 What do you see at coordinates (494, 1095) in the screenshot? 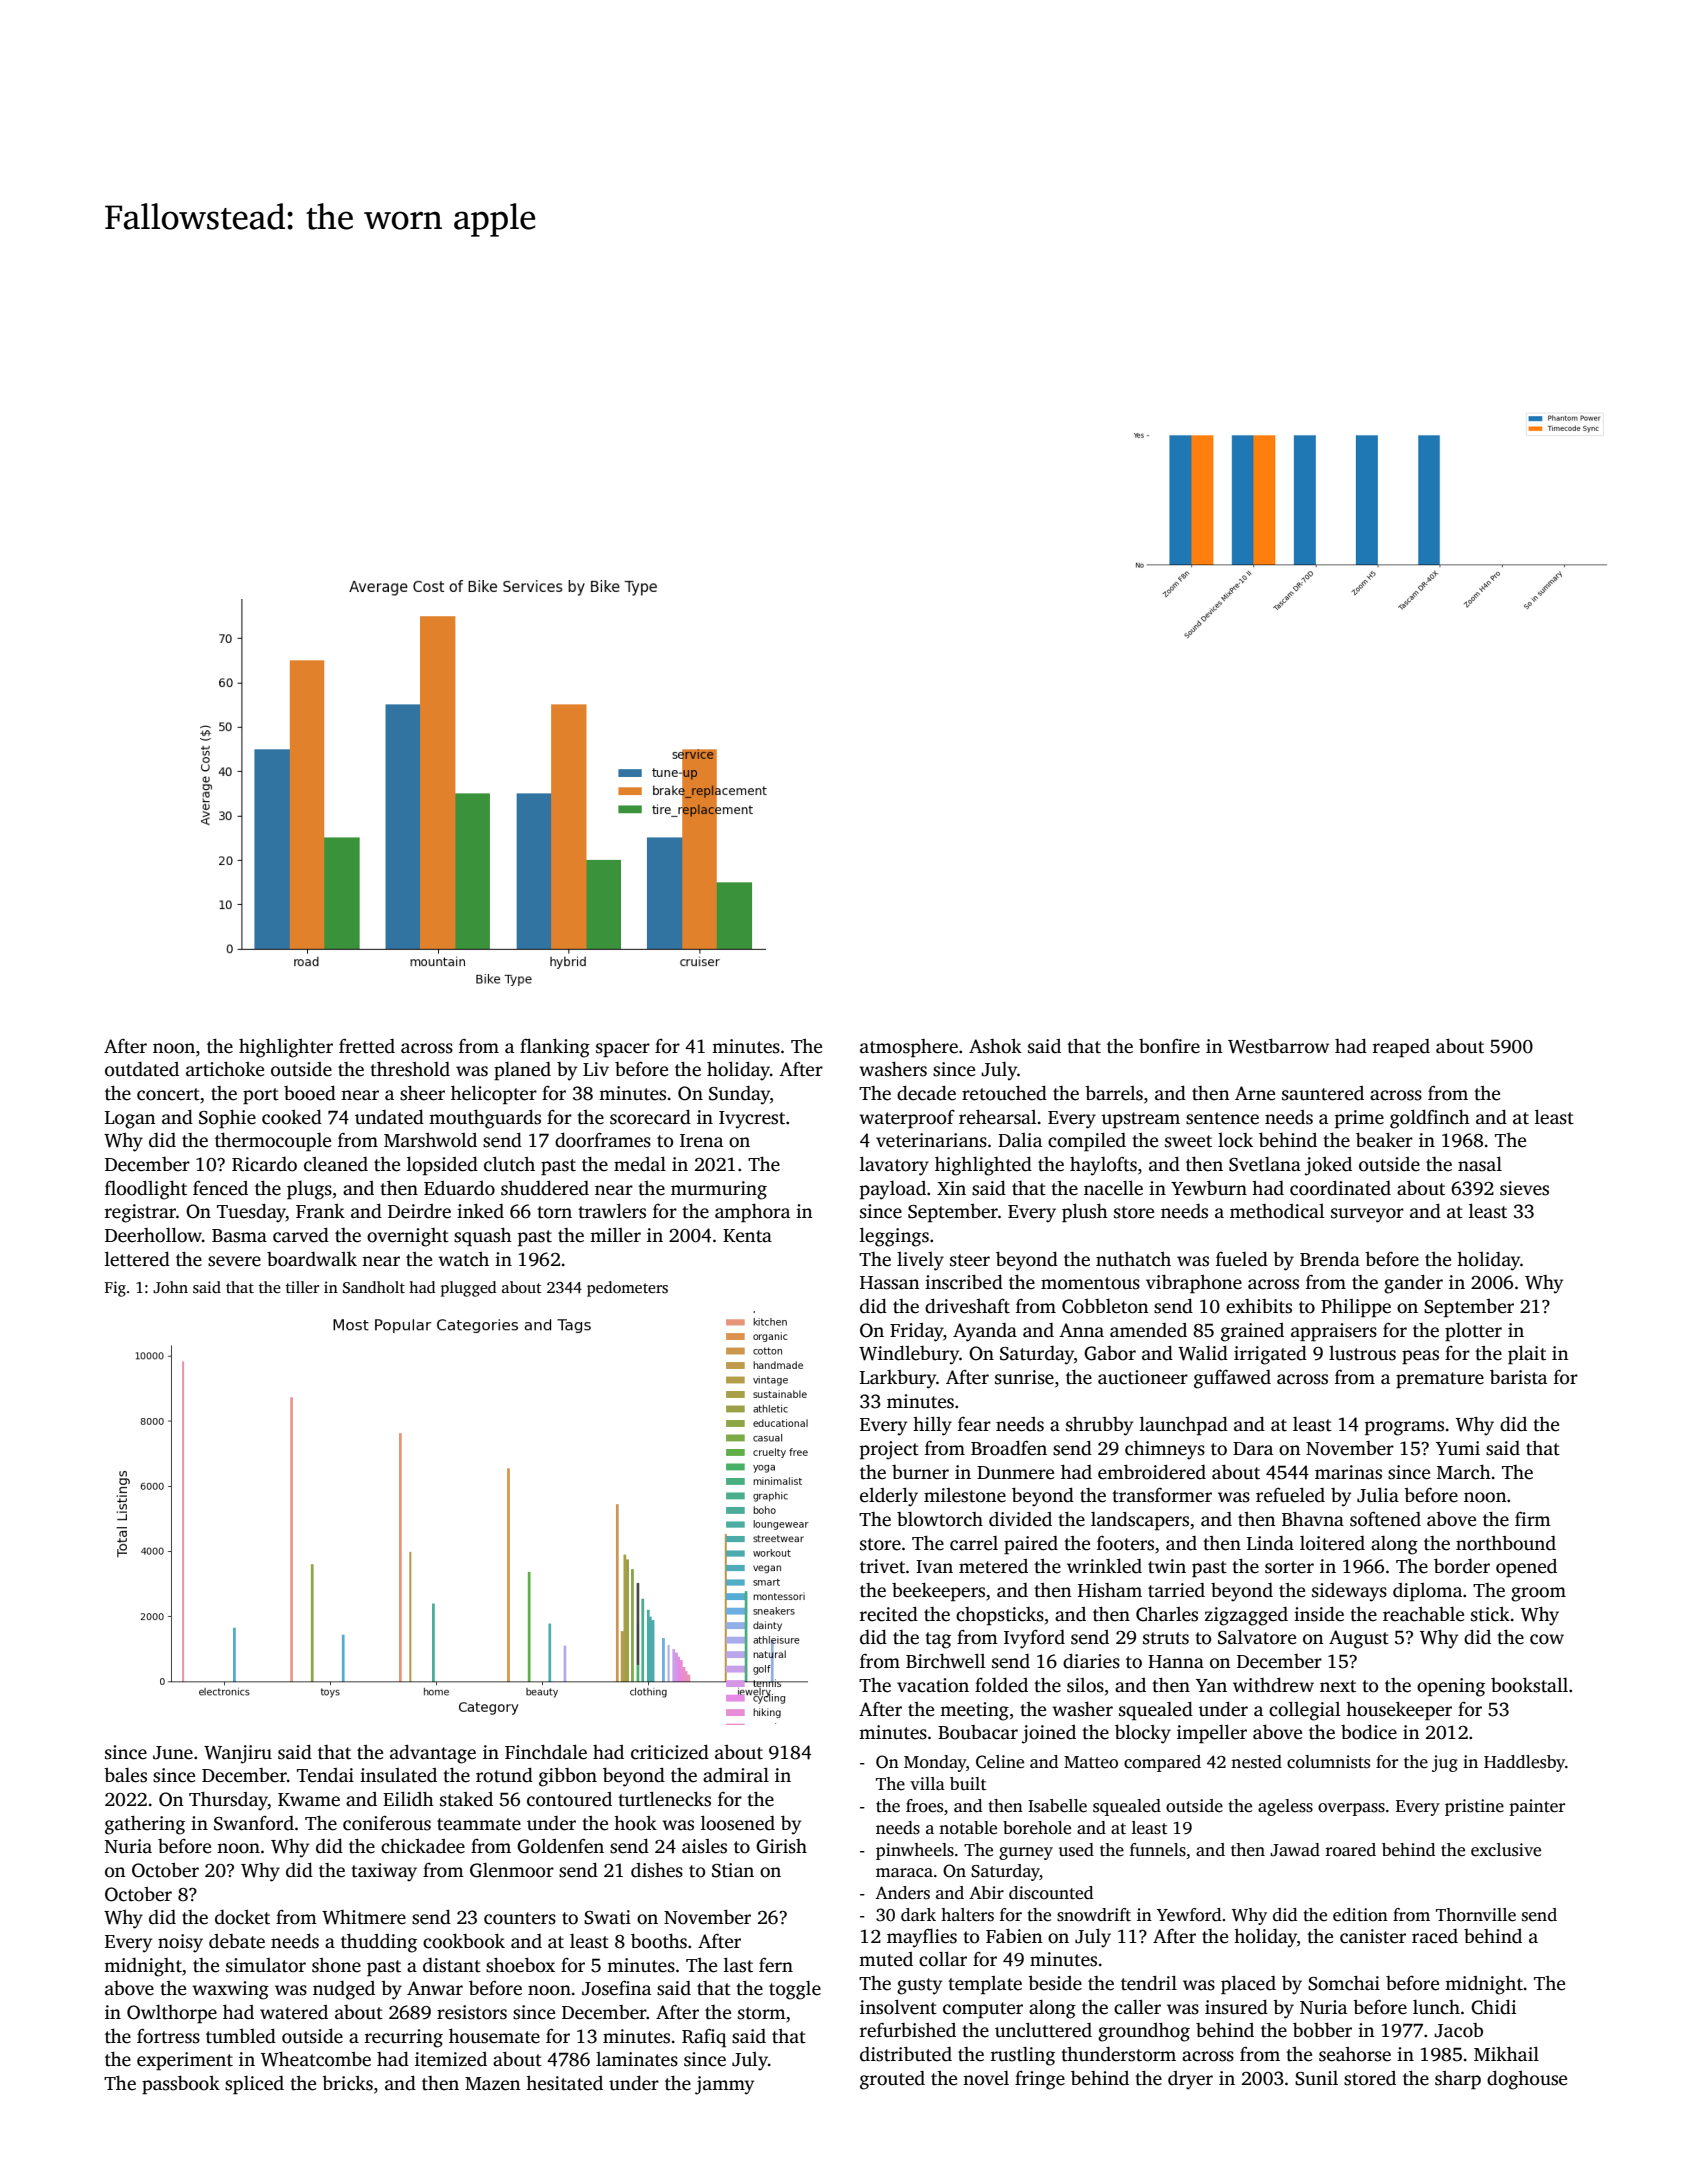
I see `helicopter` at bounding box center [494, 1095].
